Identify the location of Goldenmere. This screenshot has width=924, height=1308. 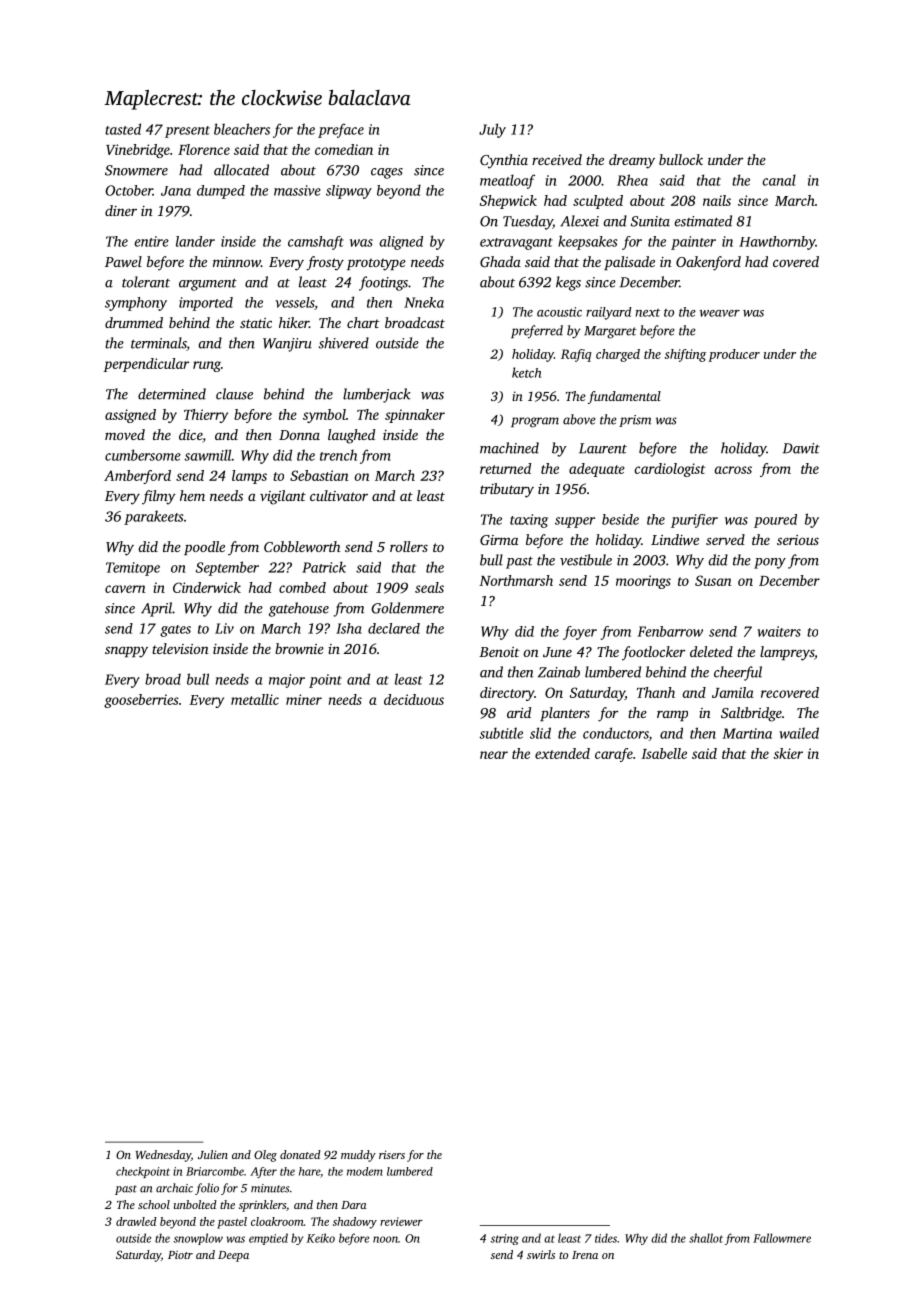
(407, 608).
